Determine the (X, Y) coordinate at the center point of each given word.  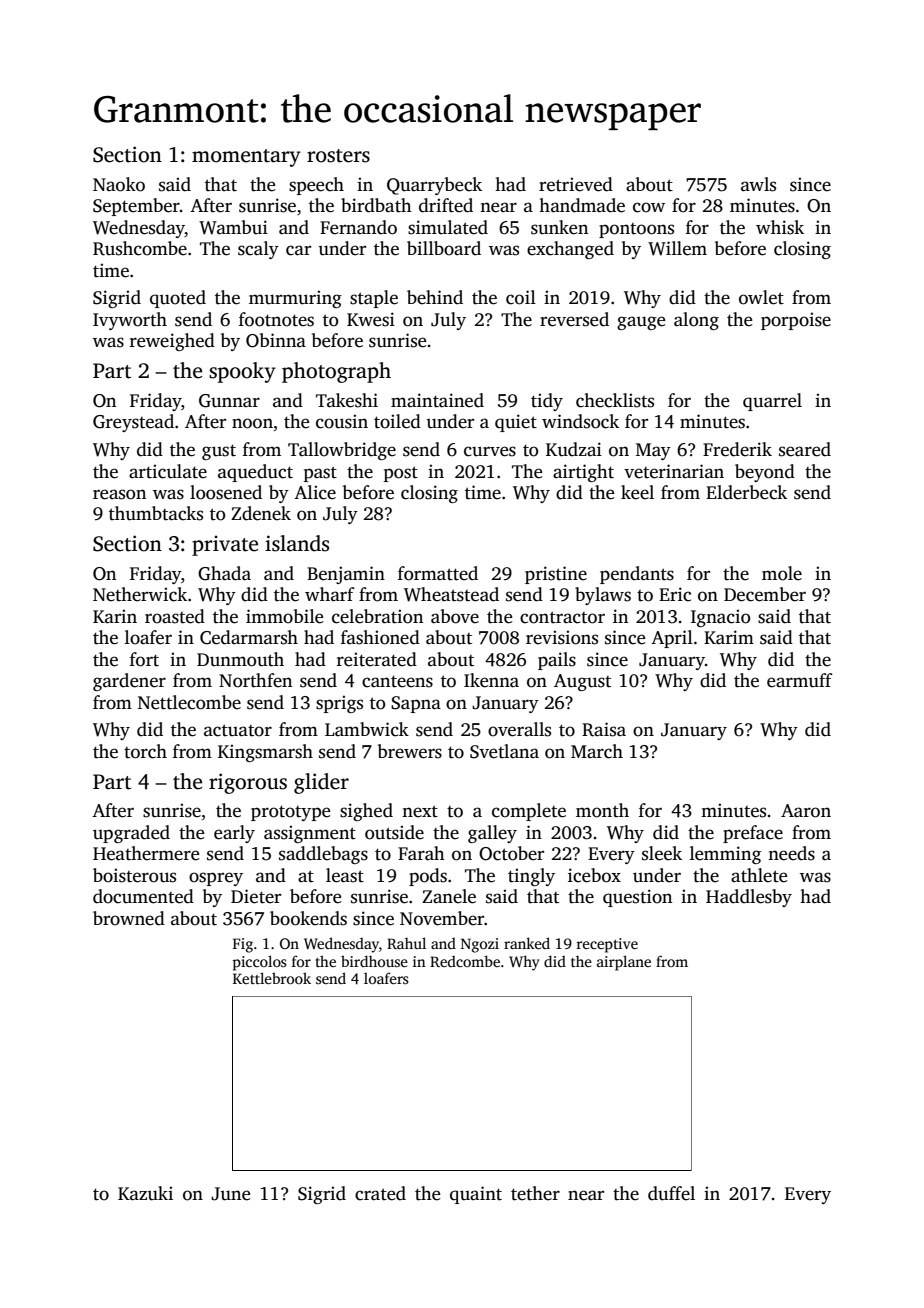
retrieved (576, 184)
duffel (671, 1193)
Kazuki (145, 1193)
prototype (291, 813)
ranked (527, 943)
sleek (662, 853)
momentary (246, 158)
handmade (582, 205)
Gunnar (229, 401)
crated (380, 1193)
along (696, 321)
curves (490, 451)
